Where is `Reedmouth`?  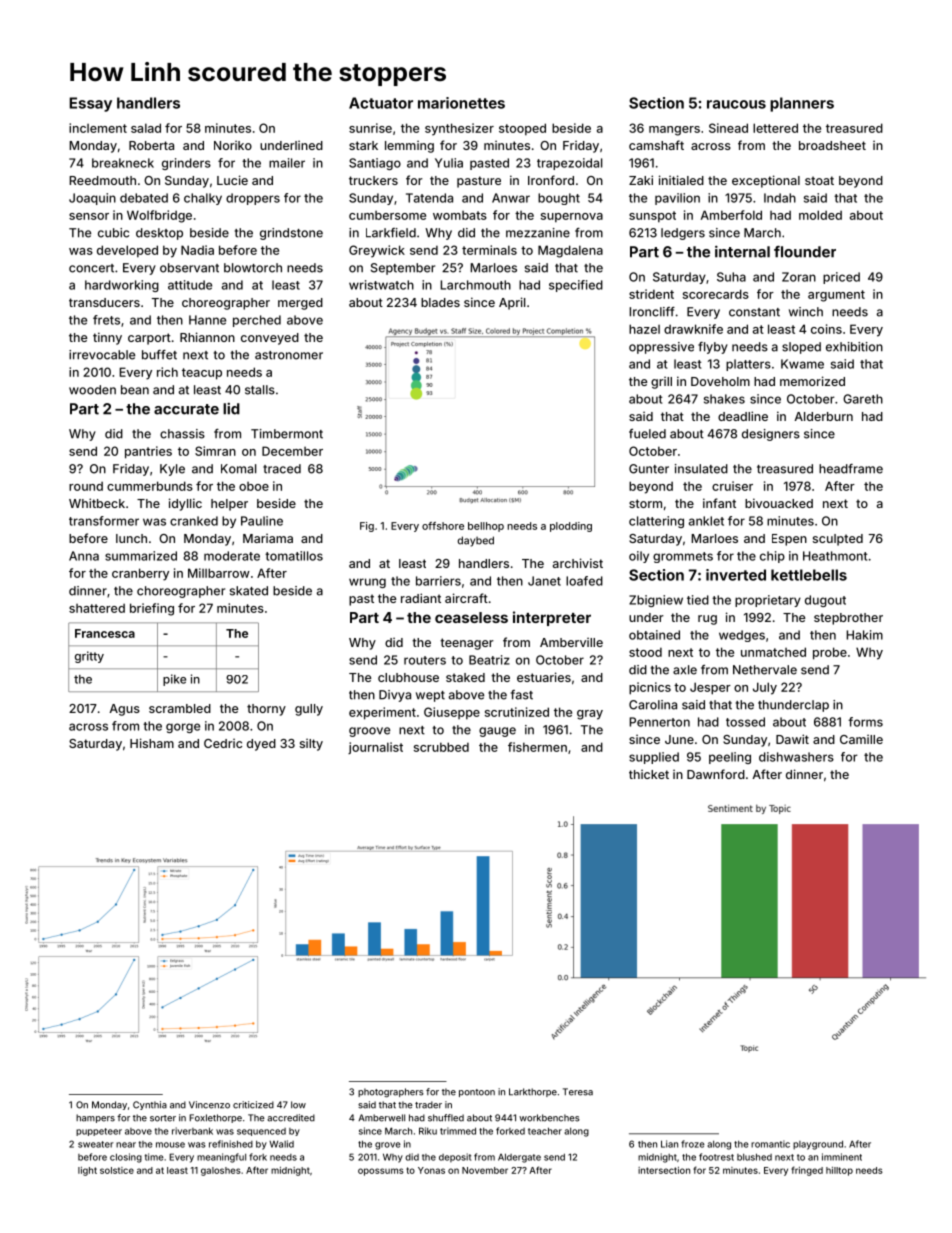 Reedmouth is located at coordinates (102, 180).
